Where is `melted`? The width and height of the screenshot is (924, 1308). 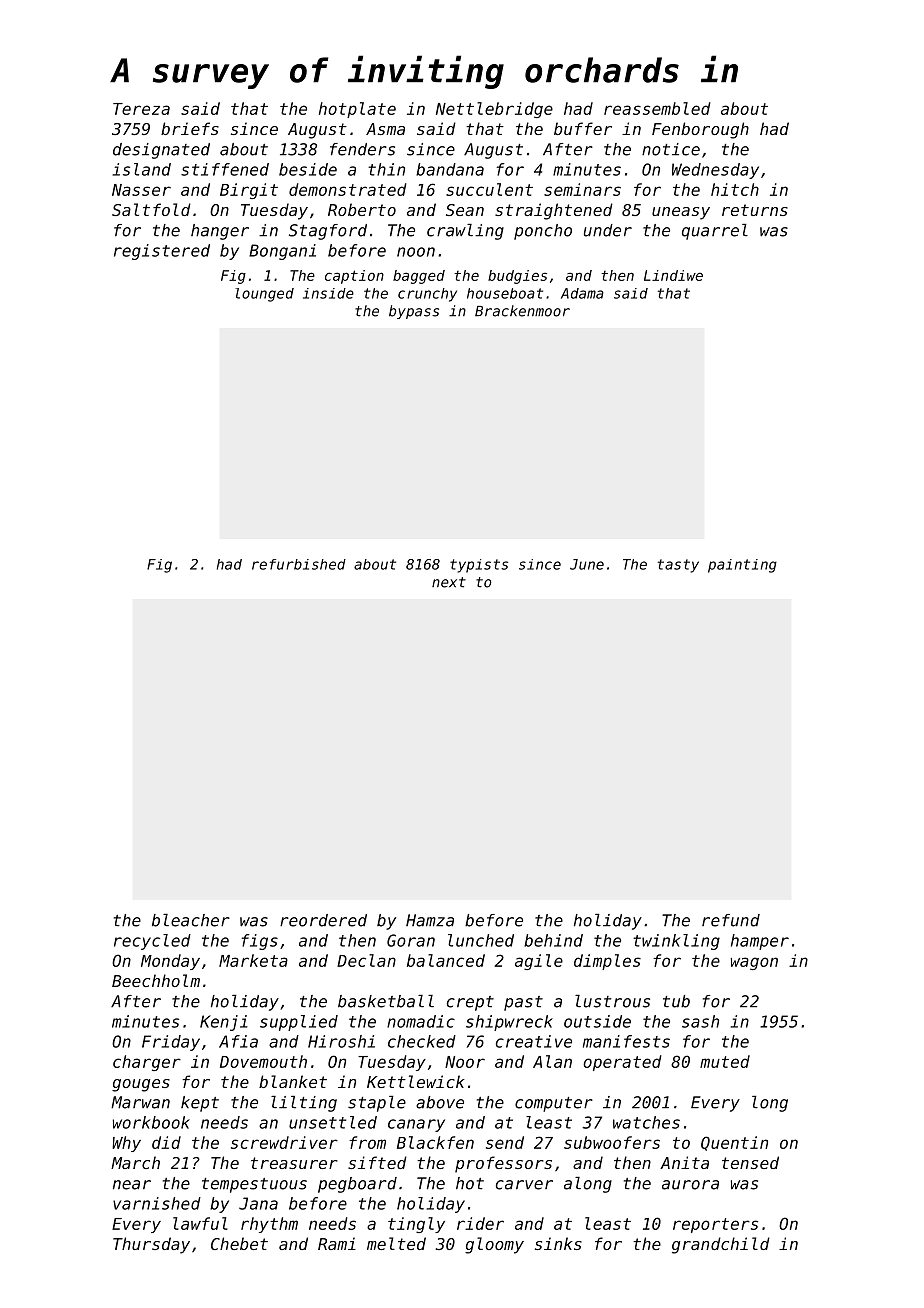
melted is located at coordinates (396, 1243).
